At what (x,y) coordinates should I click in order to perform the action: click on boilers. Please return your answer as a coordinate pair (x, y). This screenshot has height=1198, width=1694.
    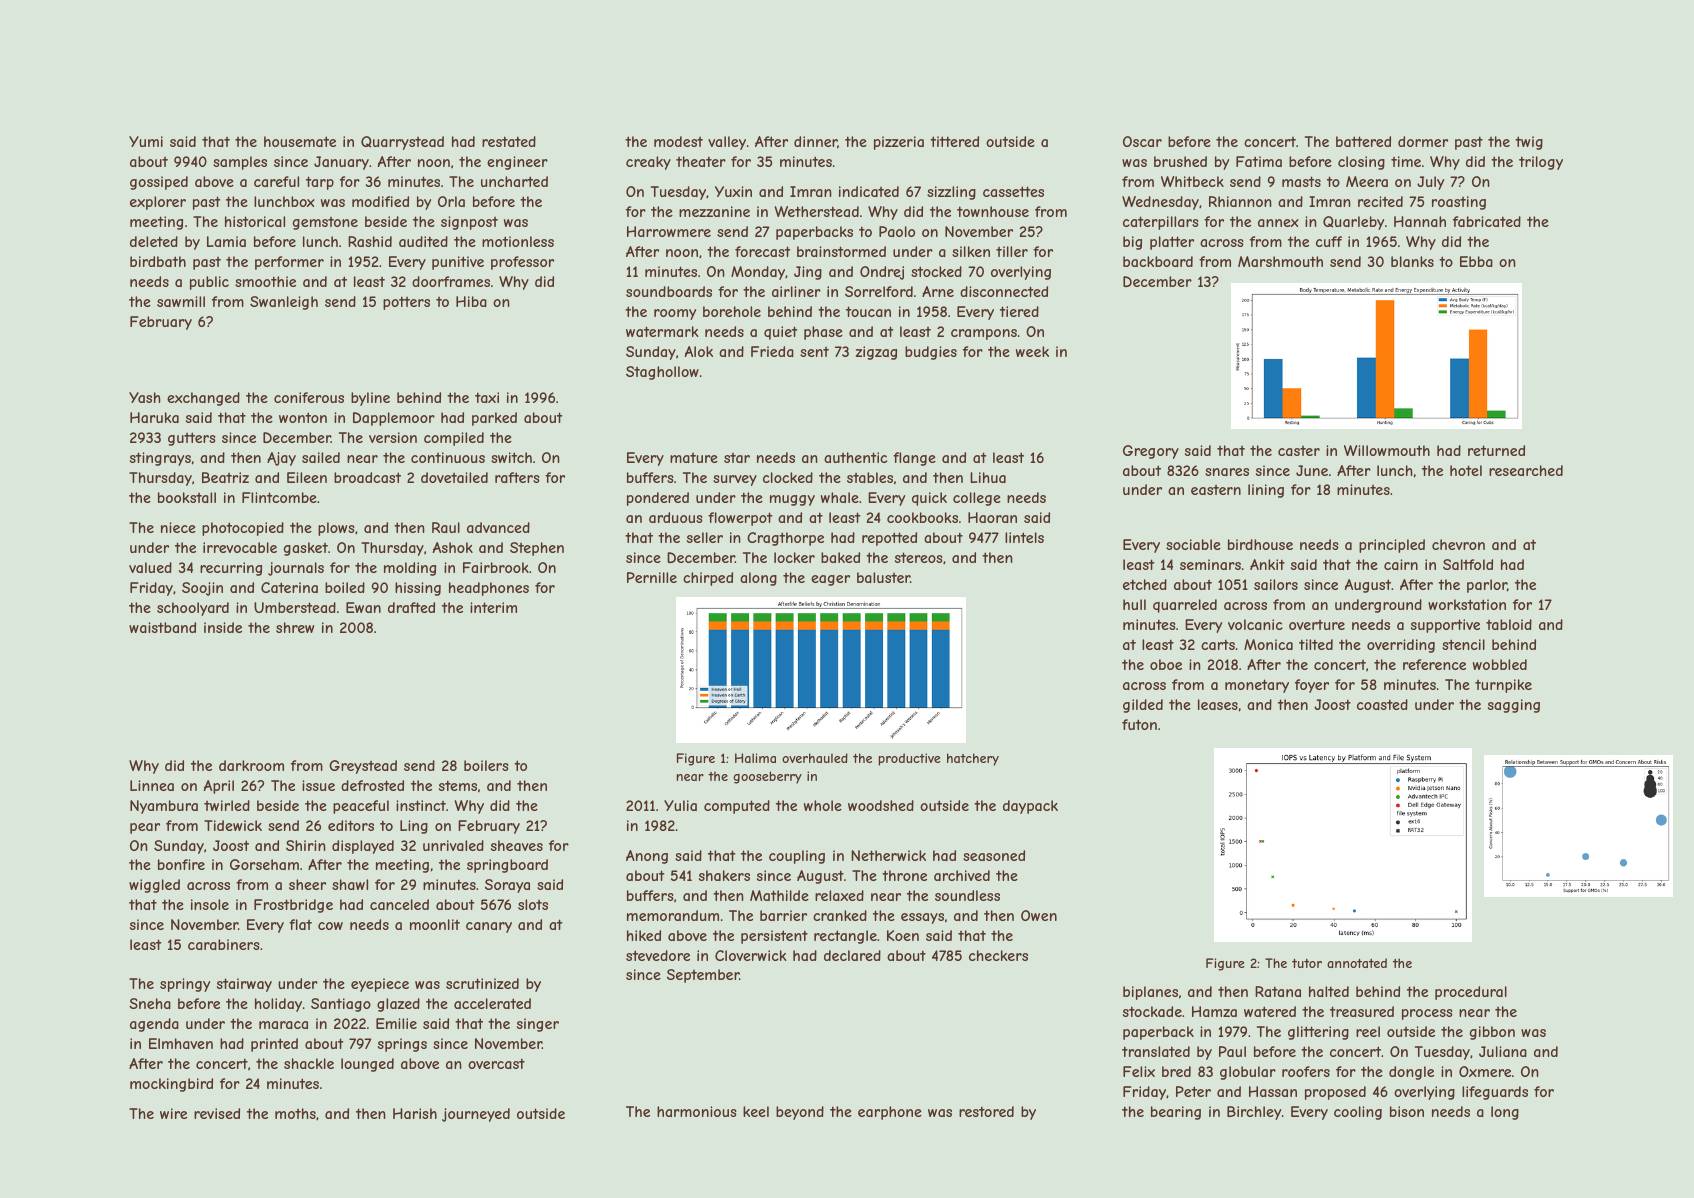
    Looking at the image, I should click on (486, 765).
